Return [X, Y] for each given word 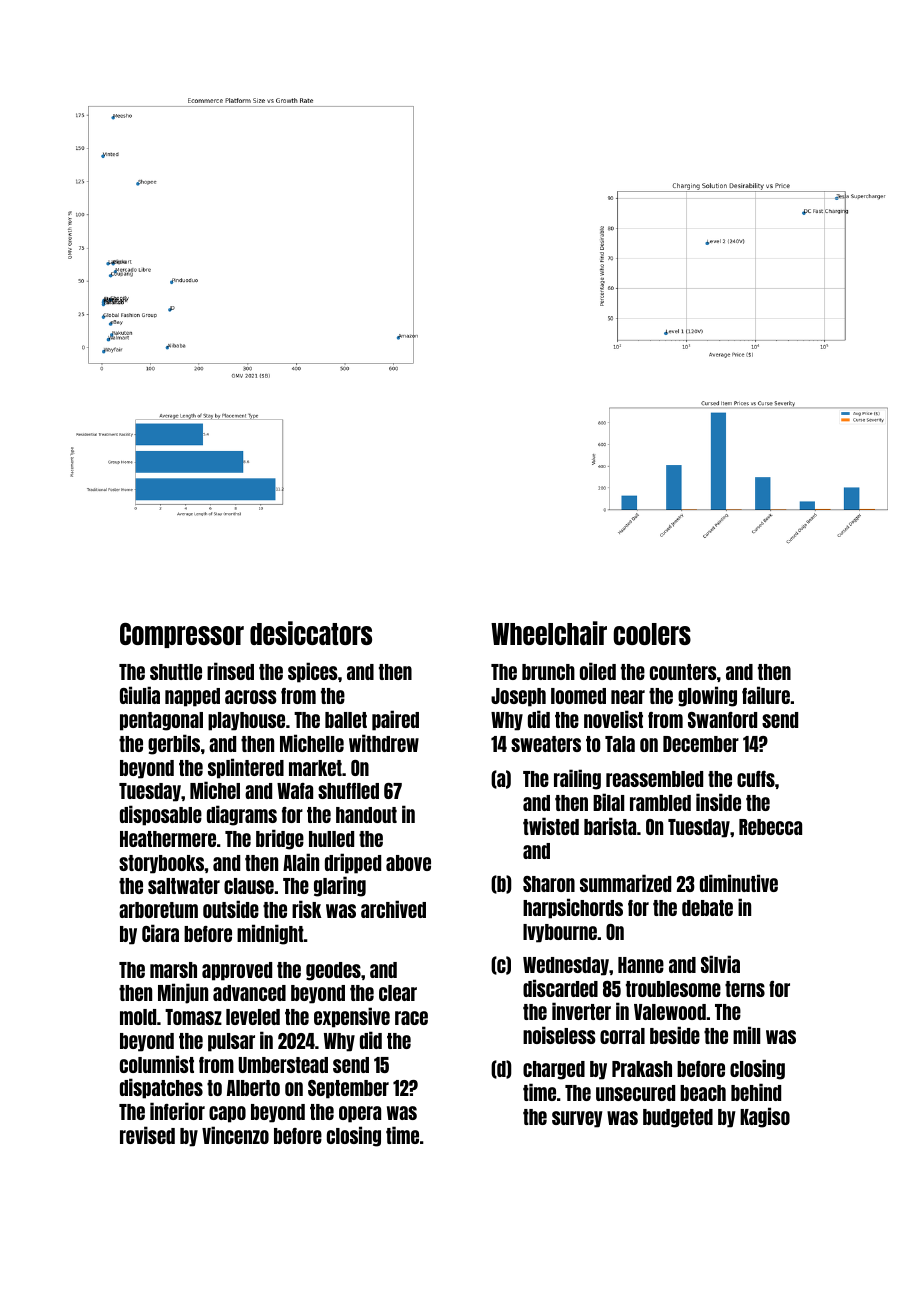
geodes [333, 971]
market [315, 768]
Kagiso [765, 1117]
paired [395, 720]
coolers [652, 634]
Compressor [182, 635]
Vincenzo [235, 1135]
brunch [548, 672]
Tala [620, 744]
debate [707, 908]
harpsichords [573, 908]
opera [360, 1114]
